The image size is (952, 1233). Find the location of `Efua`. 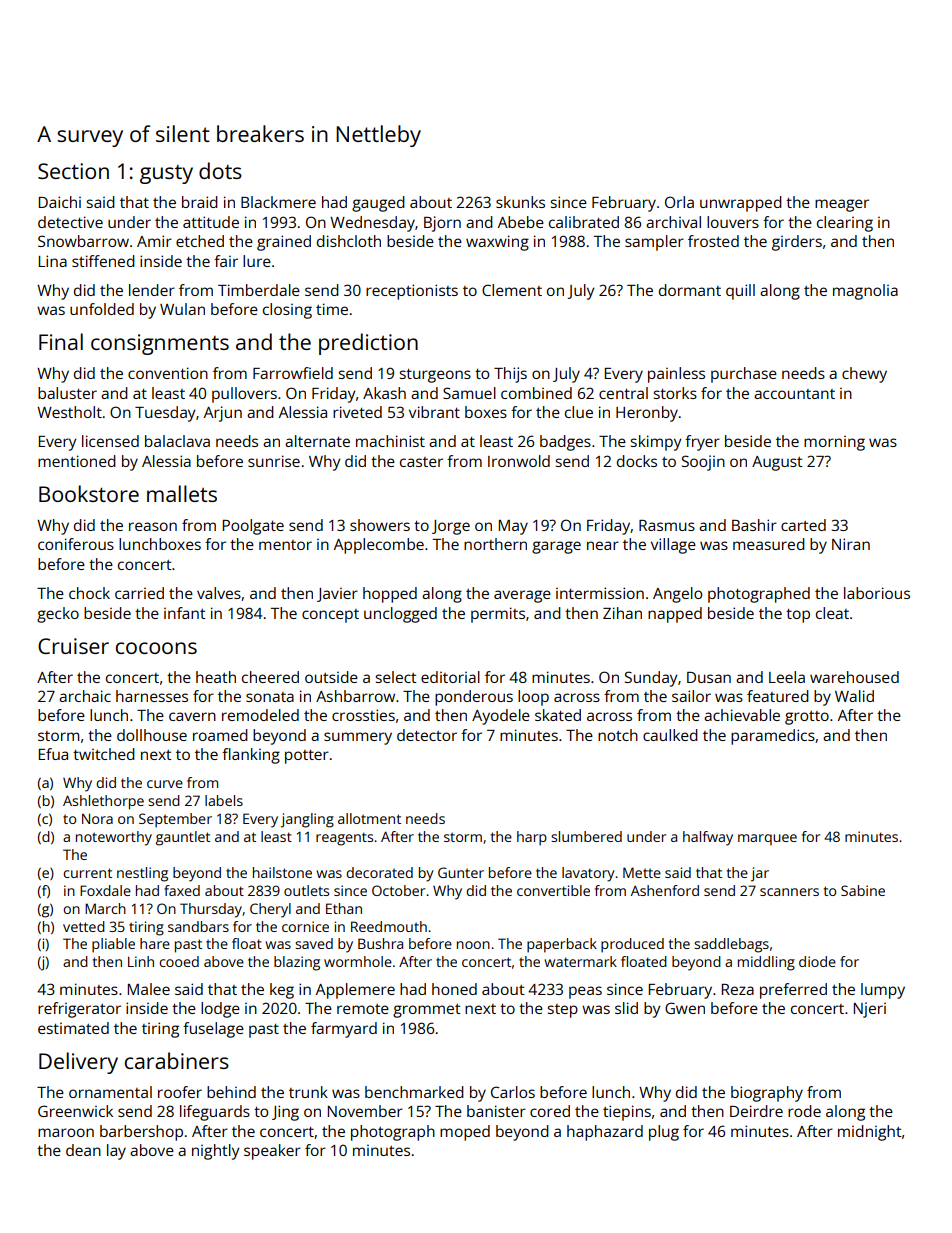

Efua is located at coordinates (53, 754).
